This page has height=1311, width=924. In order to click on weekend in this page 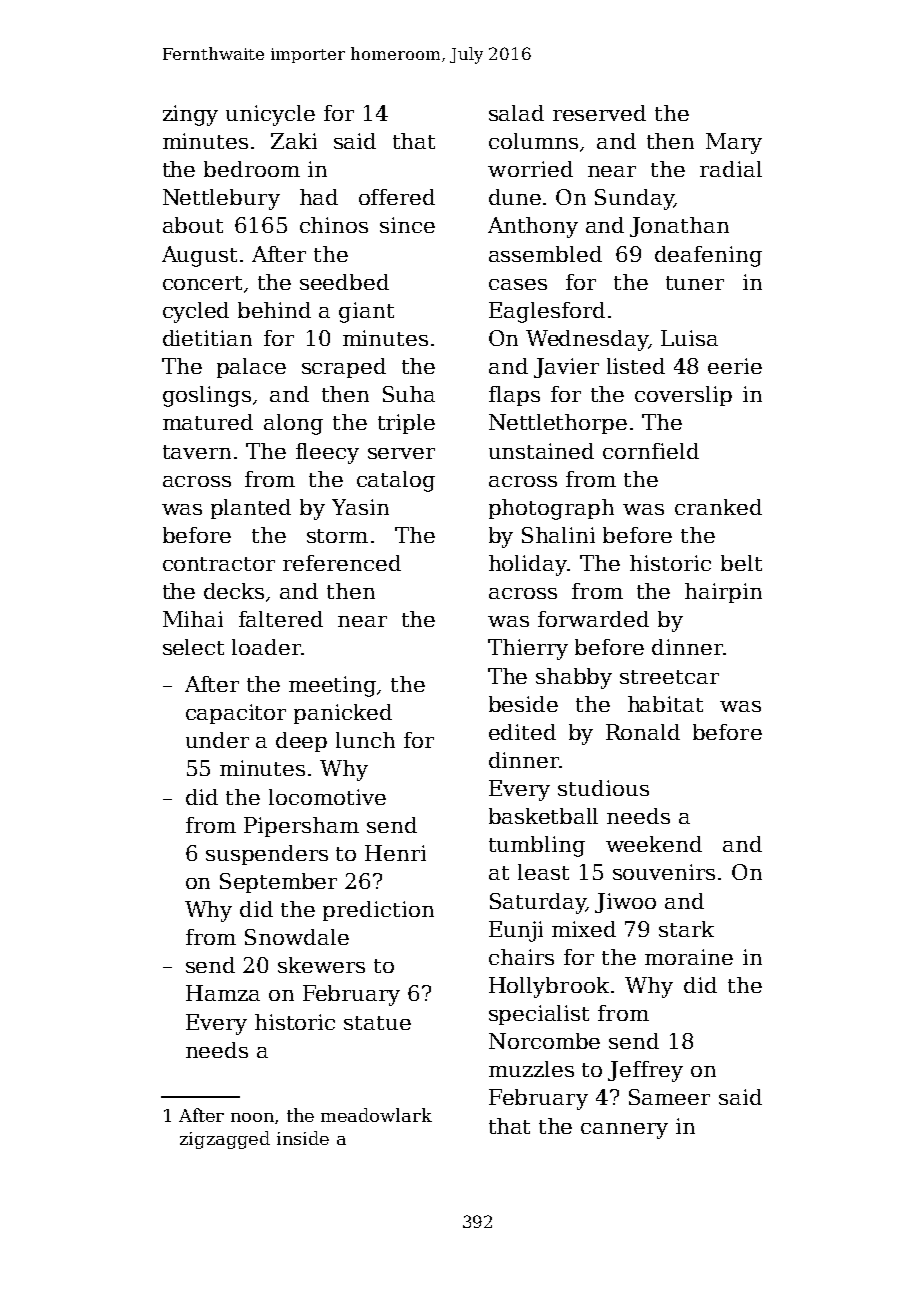, I will do `click(654, 844)`.
